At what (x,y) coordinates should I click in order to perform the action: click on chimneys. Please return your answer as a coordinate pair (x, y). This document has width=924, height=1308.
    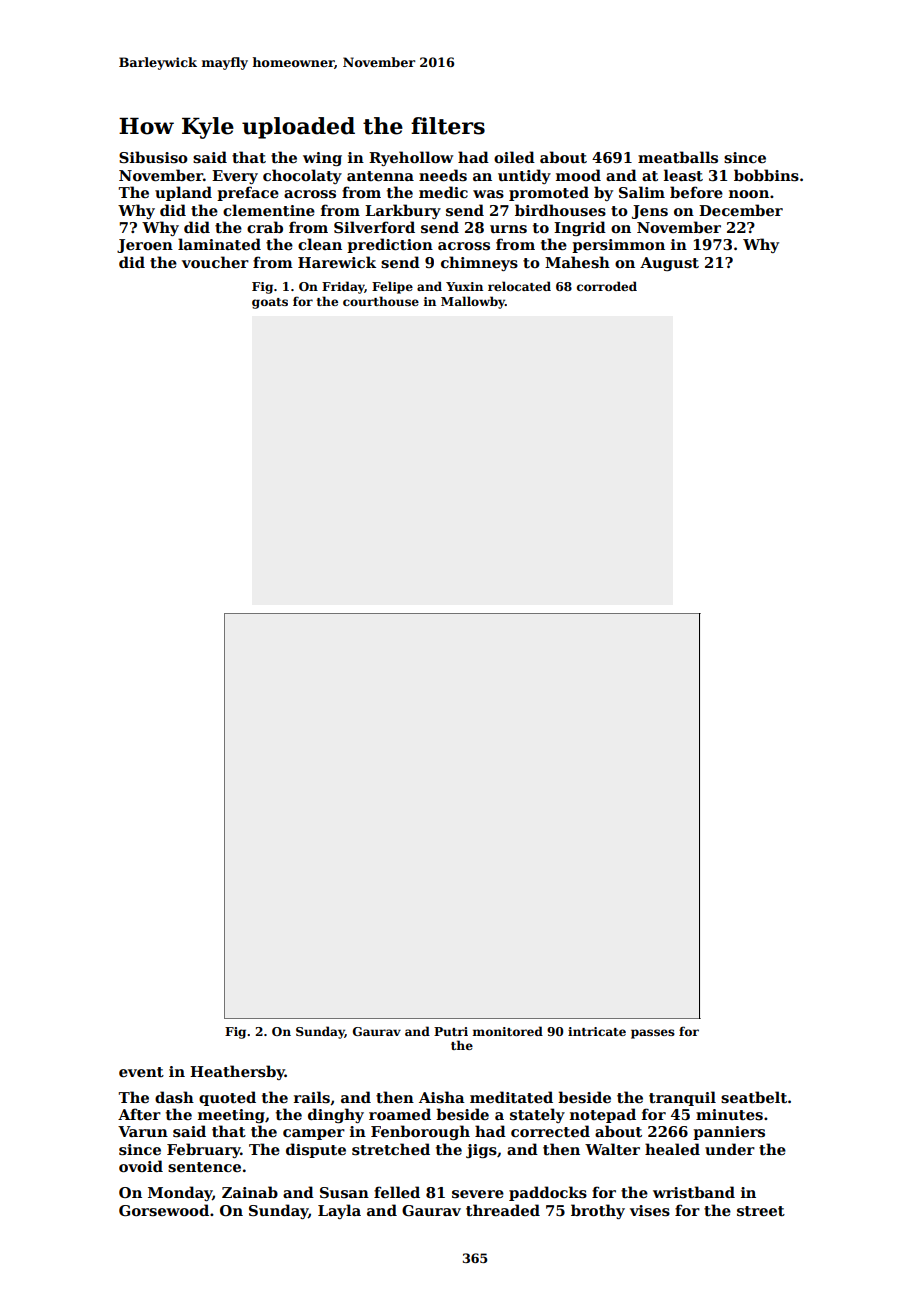
    Looking at the image, I should click on (479, 263).
